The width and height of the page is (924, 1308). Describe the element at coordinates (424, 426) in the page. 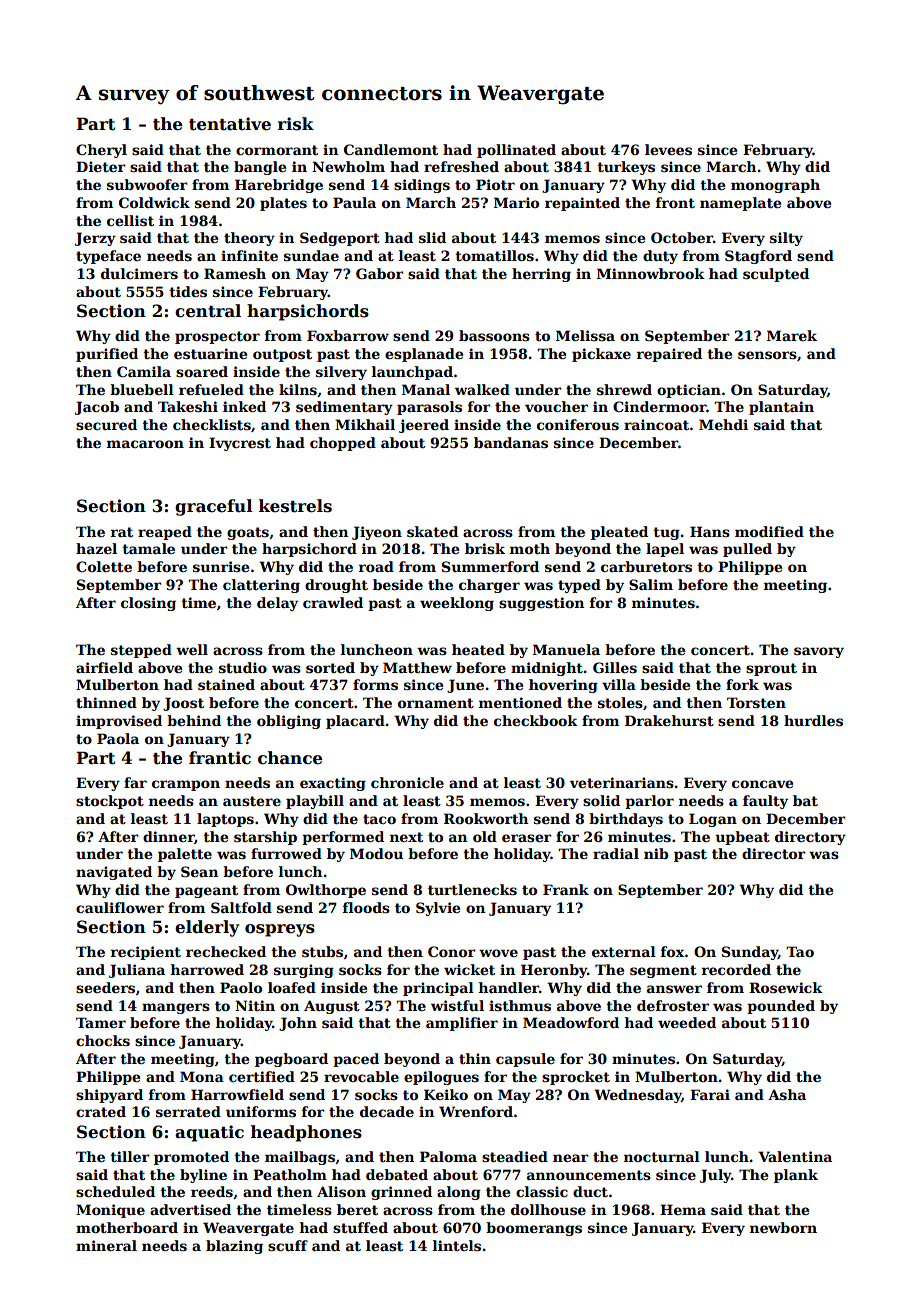

I see `jeered` at that location.
